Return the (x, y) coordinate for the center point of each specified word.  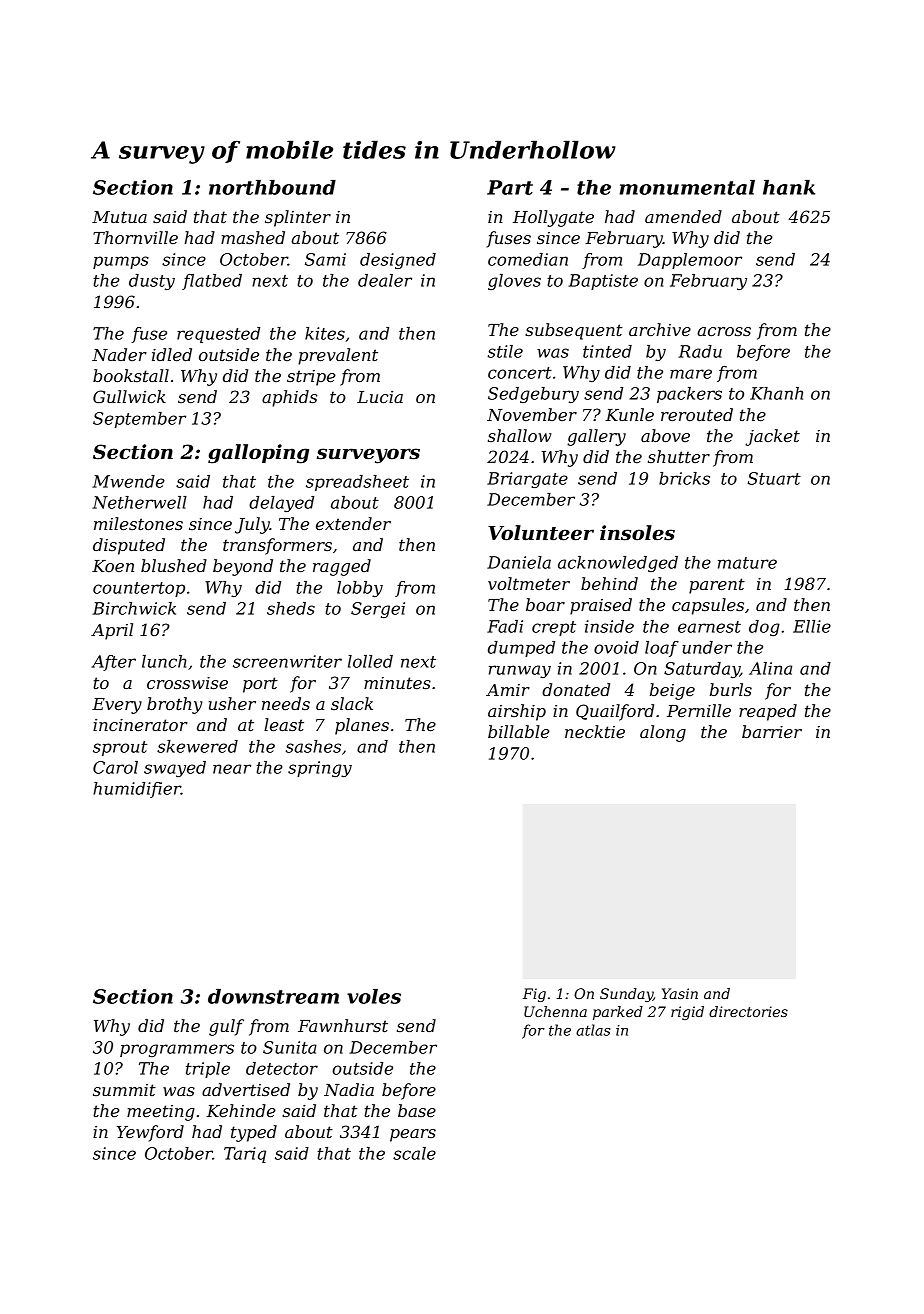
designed (398, 261)
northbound (272, 187)
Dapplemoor (690, 261)
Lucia (380, 397)
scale (414, 1153)
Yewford (150, 1133)
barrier (772, 731)
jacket (772, 437)
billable (519, 731)
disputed (129, 546)
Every (117, 706)
